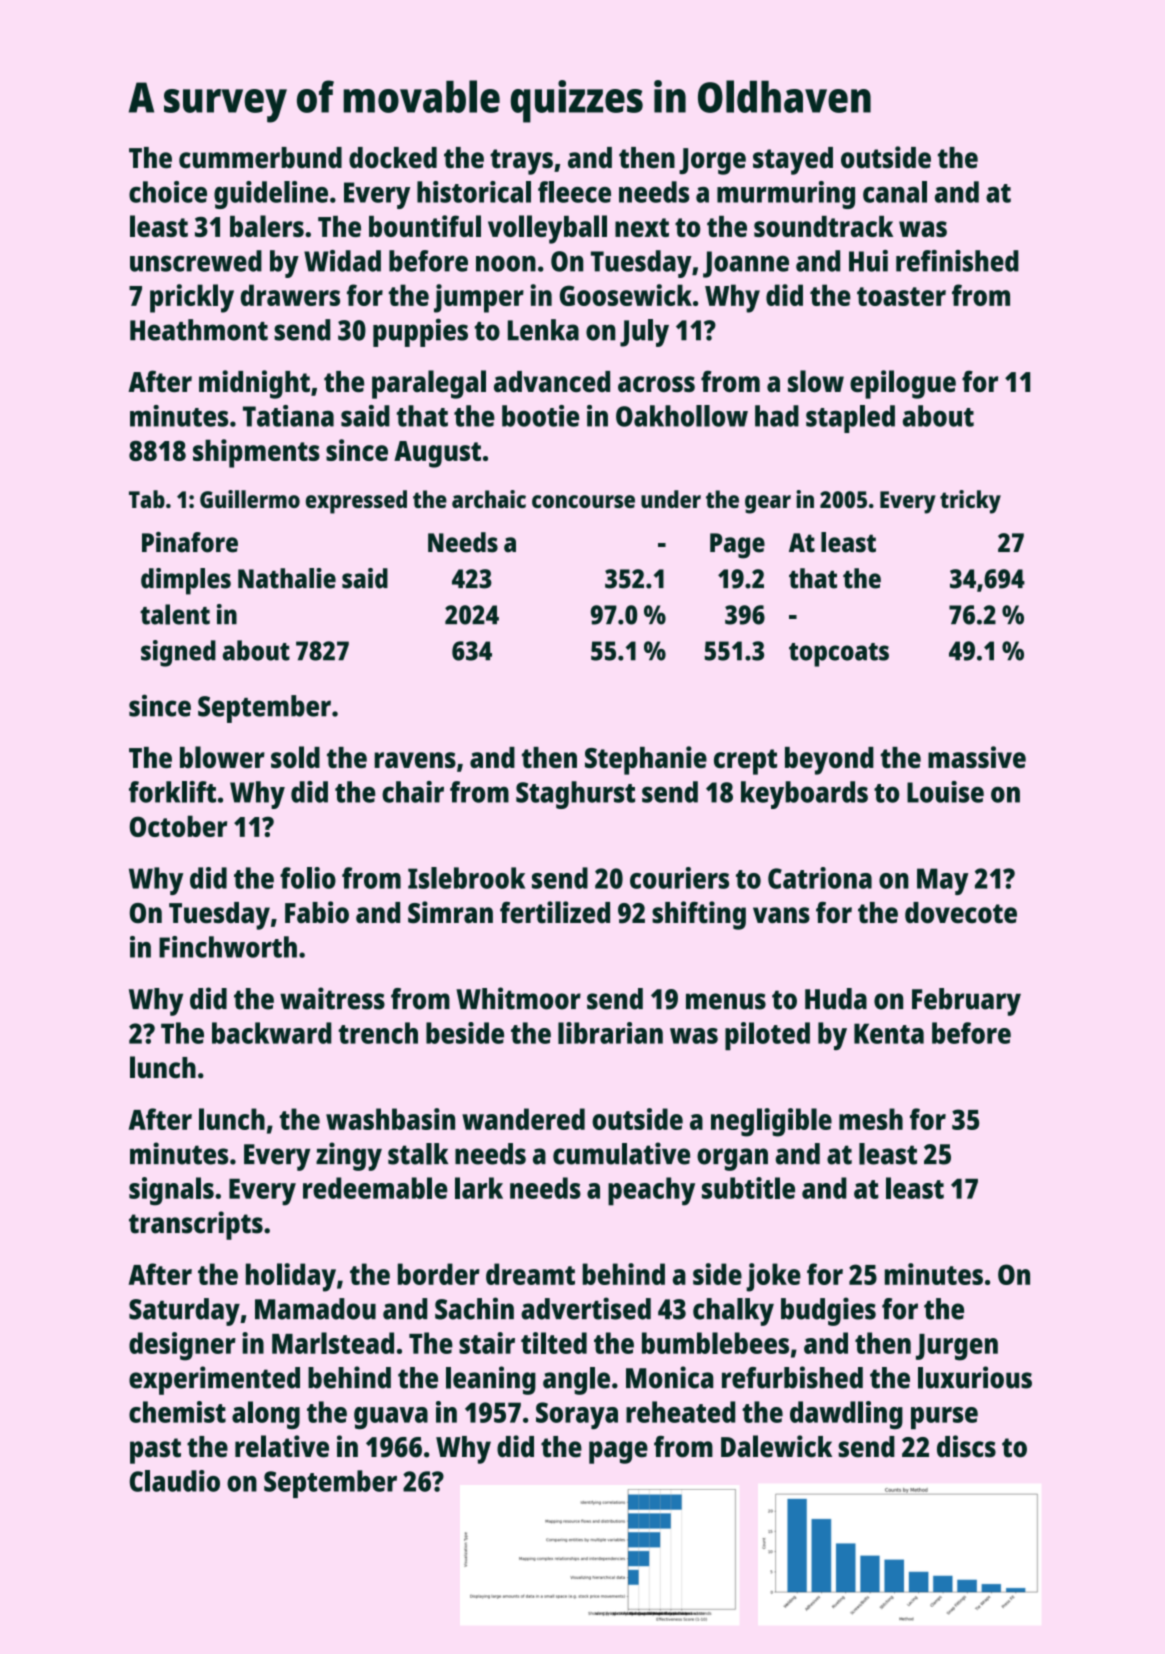  What do you see at coordinates (171, 1191) in the document?
I see `signals` at bounding box center [171, 1191].
